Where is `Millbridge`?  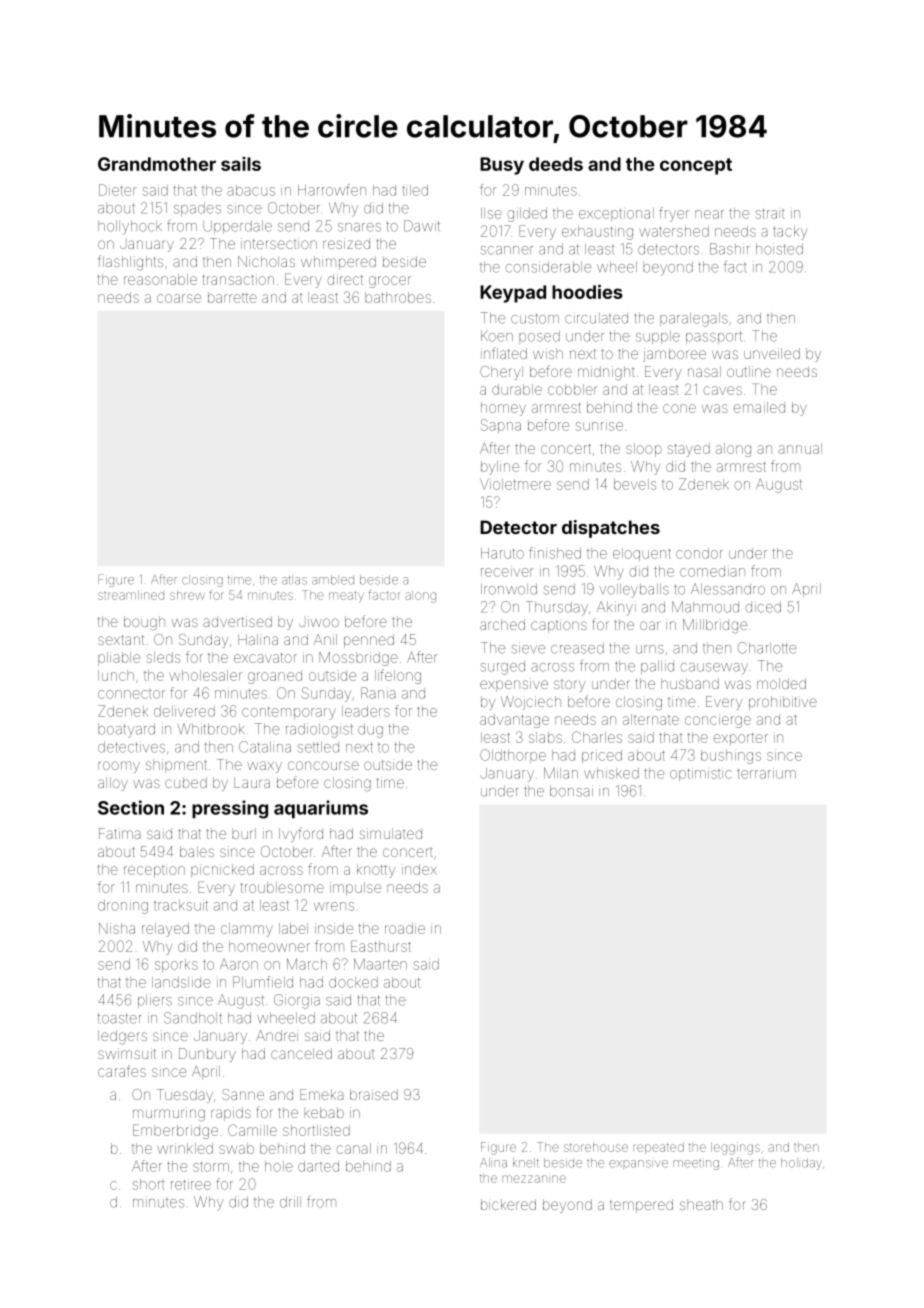 Millbridge is located at coordinates (715, 626).
